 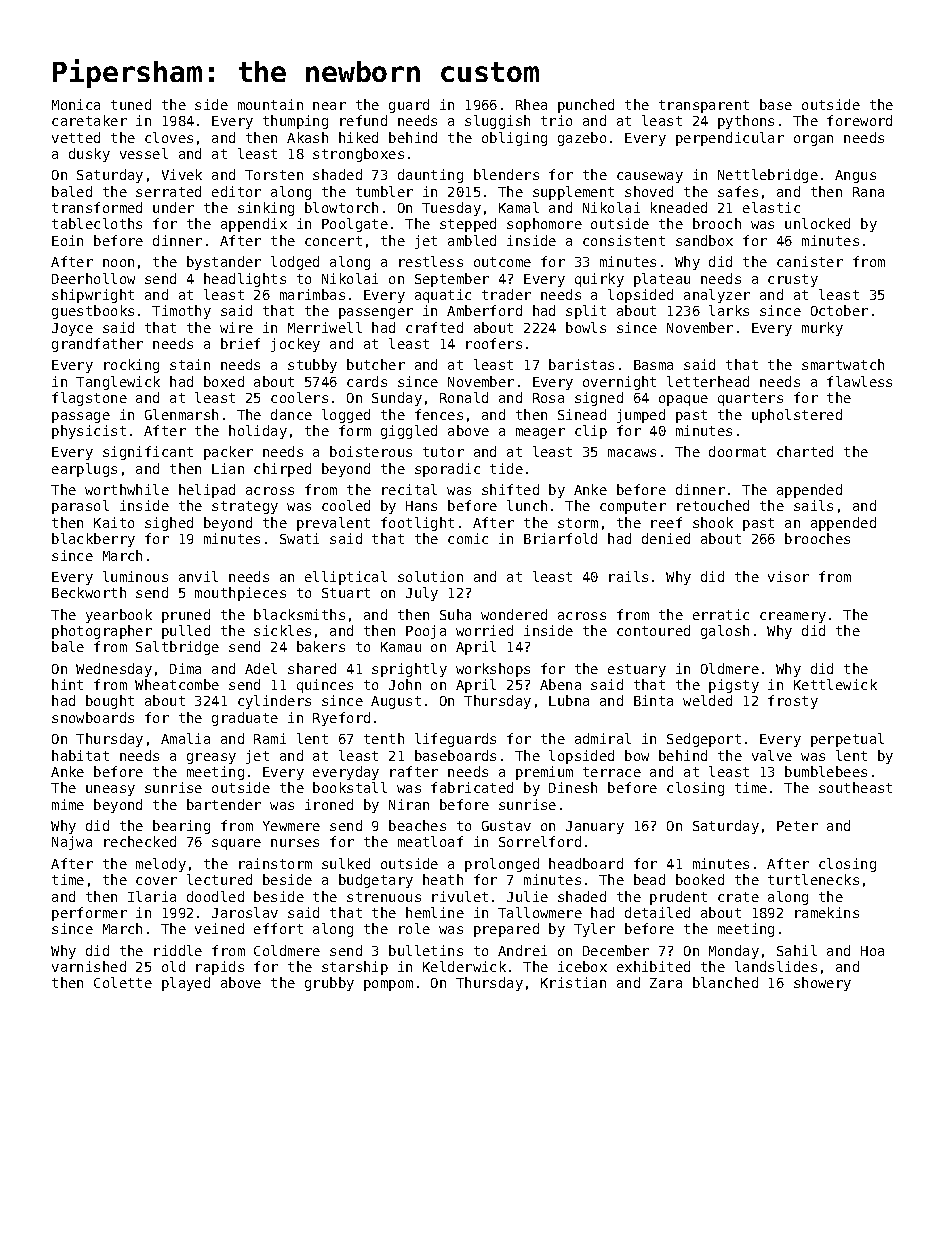 What do you see at coordinates (346, 505) in the page?
I see `cooled` at bounding box center [346, 505].
